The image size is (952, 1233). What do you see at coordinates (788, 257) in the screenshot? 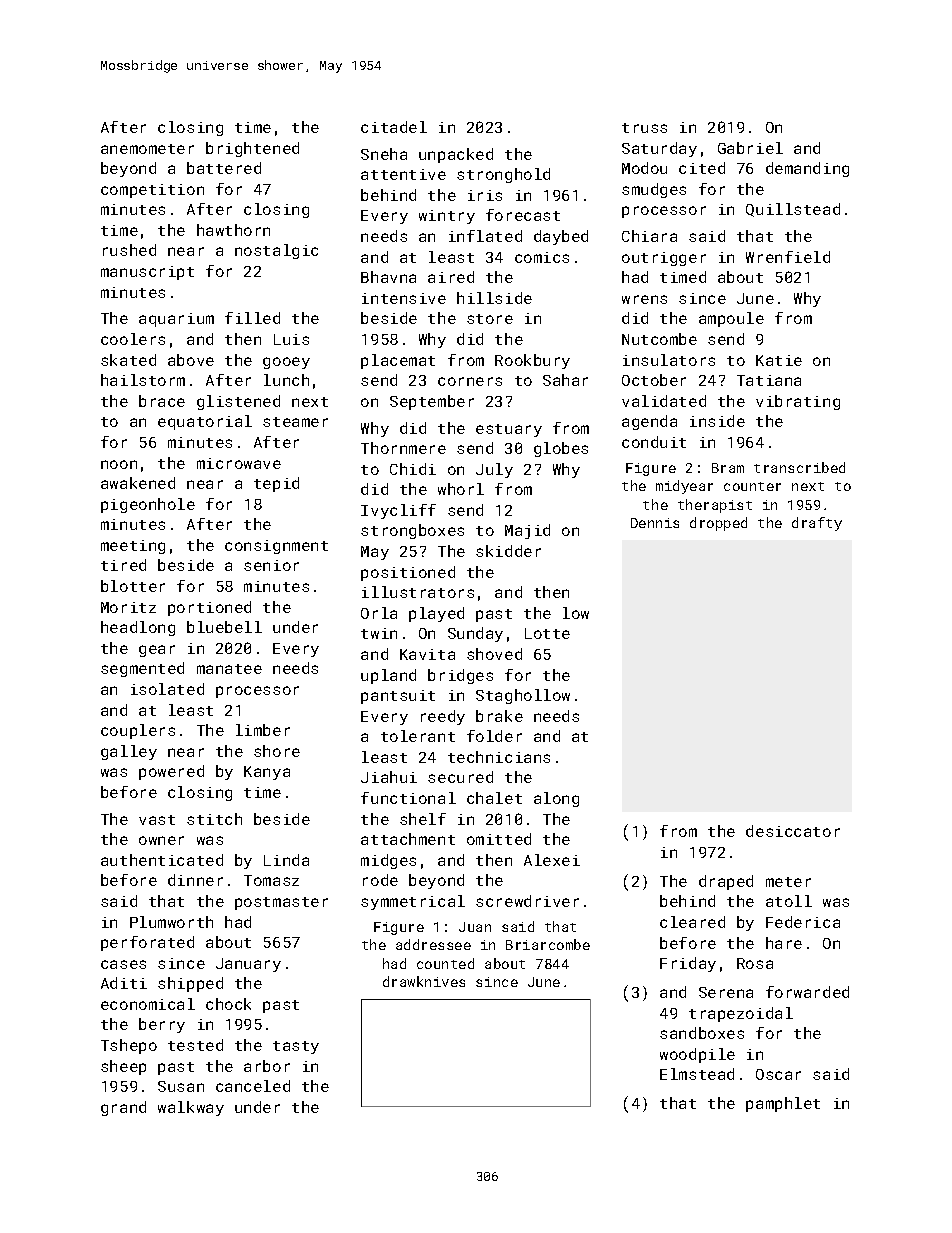
I see `Wrenfield` at bounding box center [788, 257].
